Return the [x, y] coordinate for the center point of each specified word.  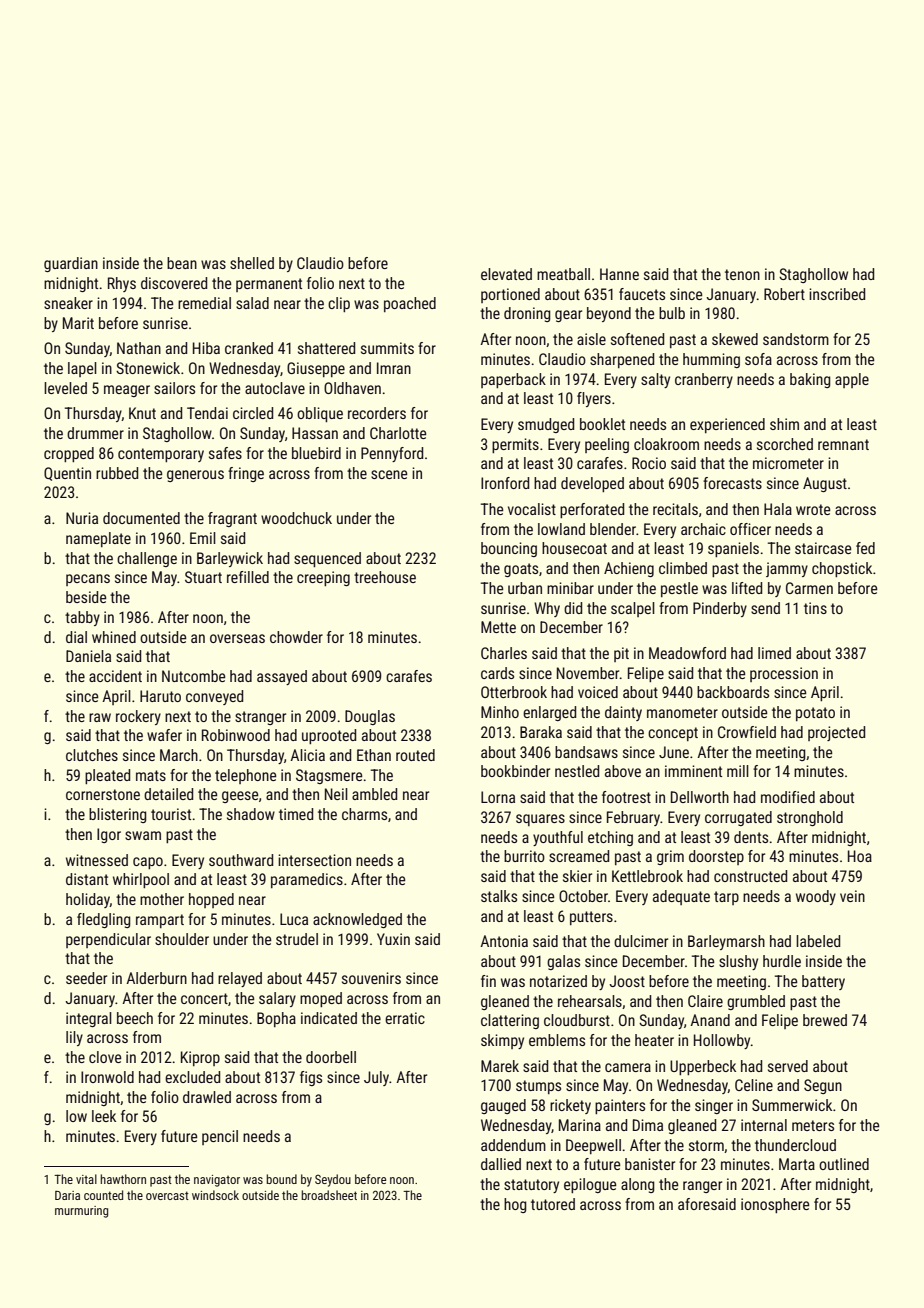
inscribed [837, 294]
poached [410, 304]
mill [738, 771]
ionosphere [775, 1205]
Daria [67, 1195]
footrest [626, 797]
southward [241, 860]
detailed [169, 794]
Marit [78, 323]
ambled [375, 794]
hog [515, 1205]
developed [592, 484]
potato [815, 714]
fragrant [232, 519]
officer [750, 529]
